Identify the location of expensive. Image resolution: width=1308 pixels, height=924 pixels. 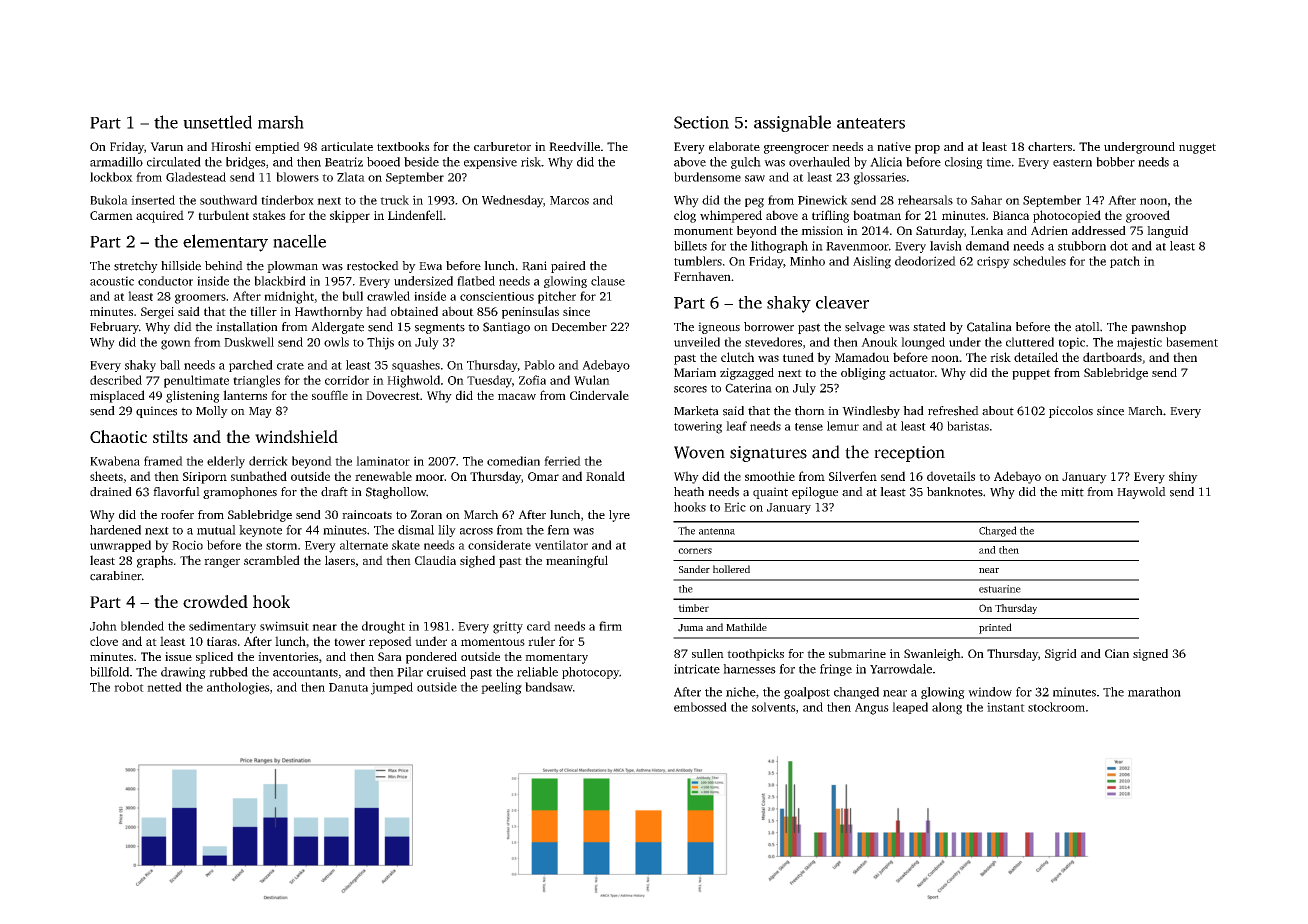
(490, 163).
